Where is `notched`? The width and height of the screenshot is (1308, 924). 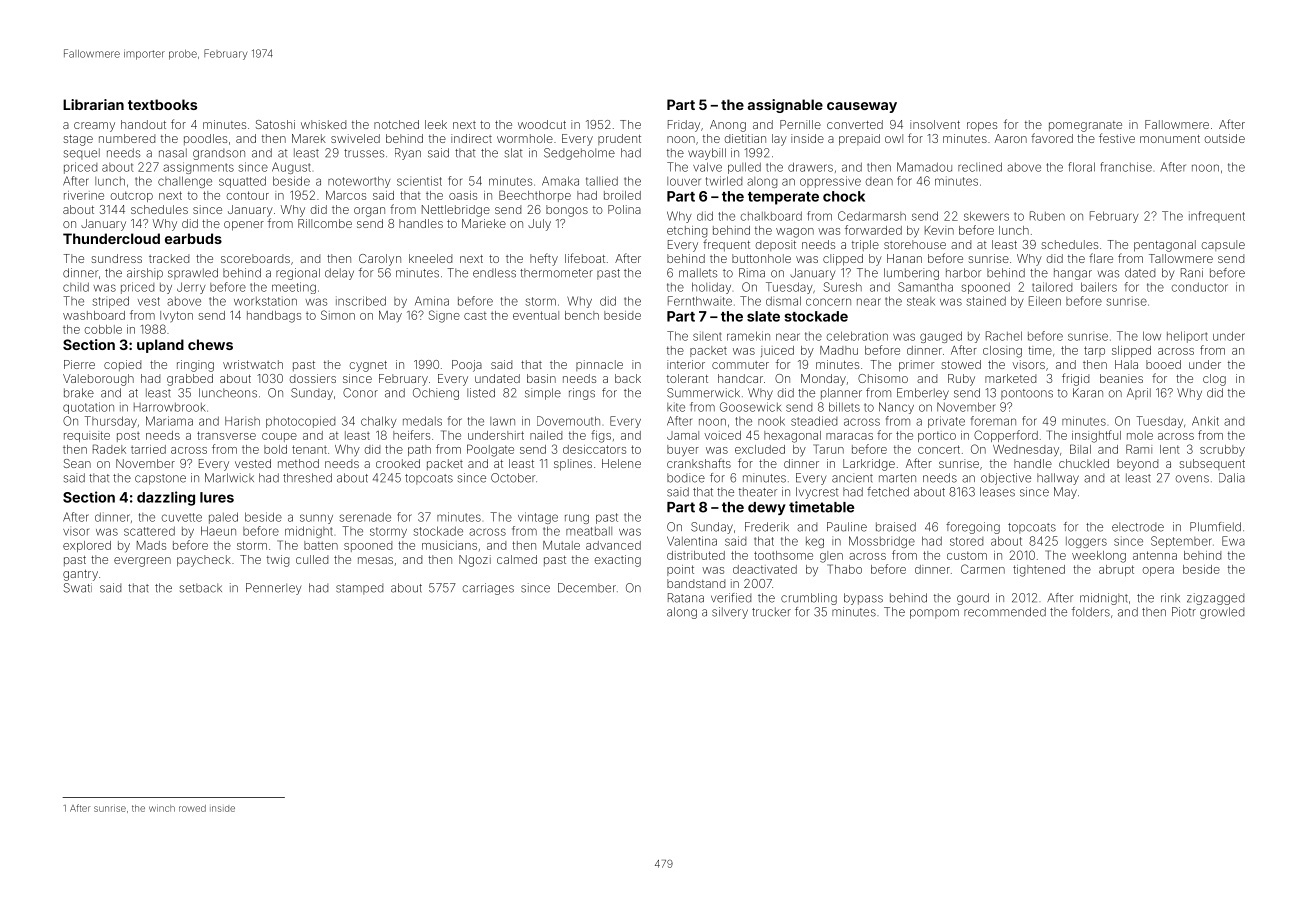
notched is located at coordinates (396, 124).
